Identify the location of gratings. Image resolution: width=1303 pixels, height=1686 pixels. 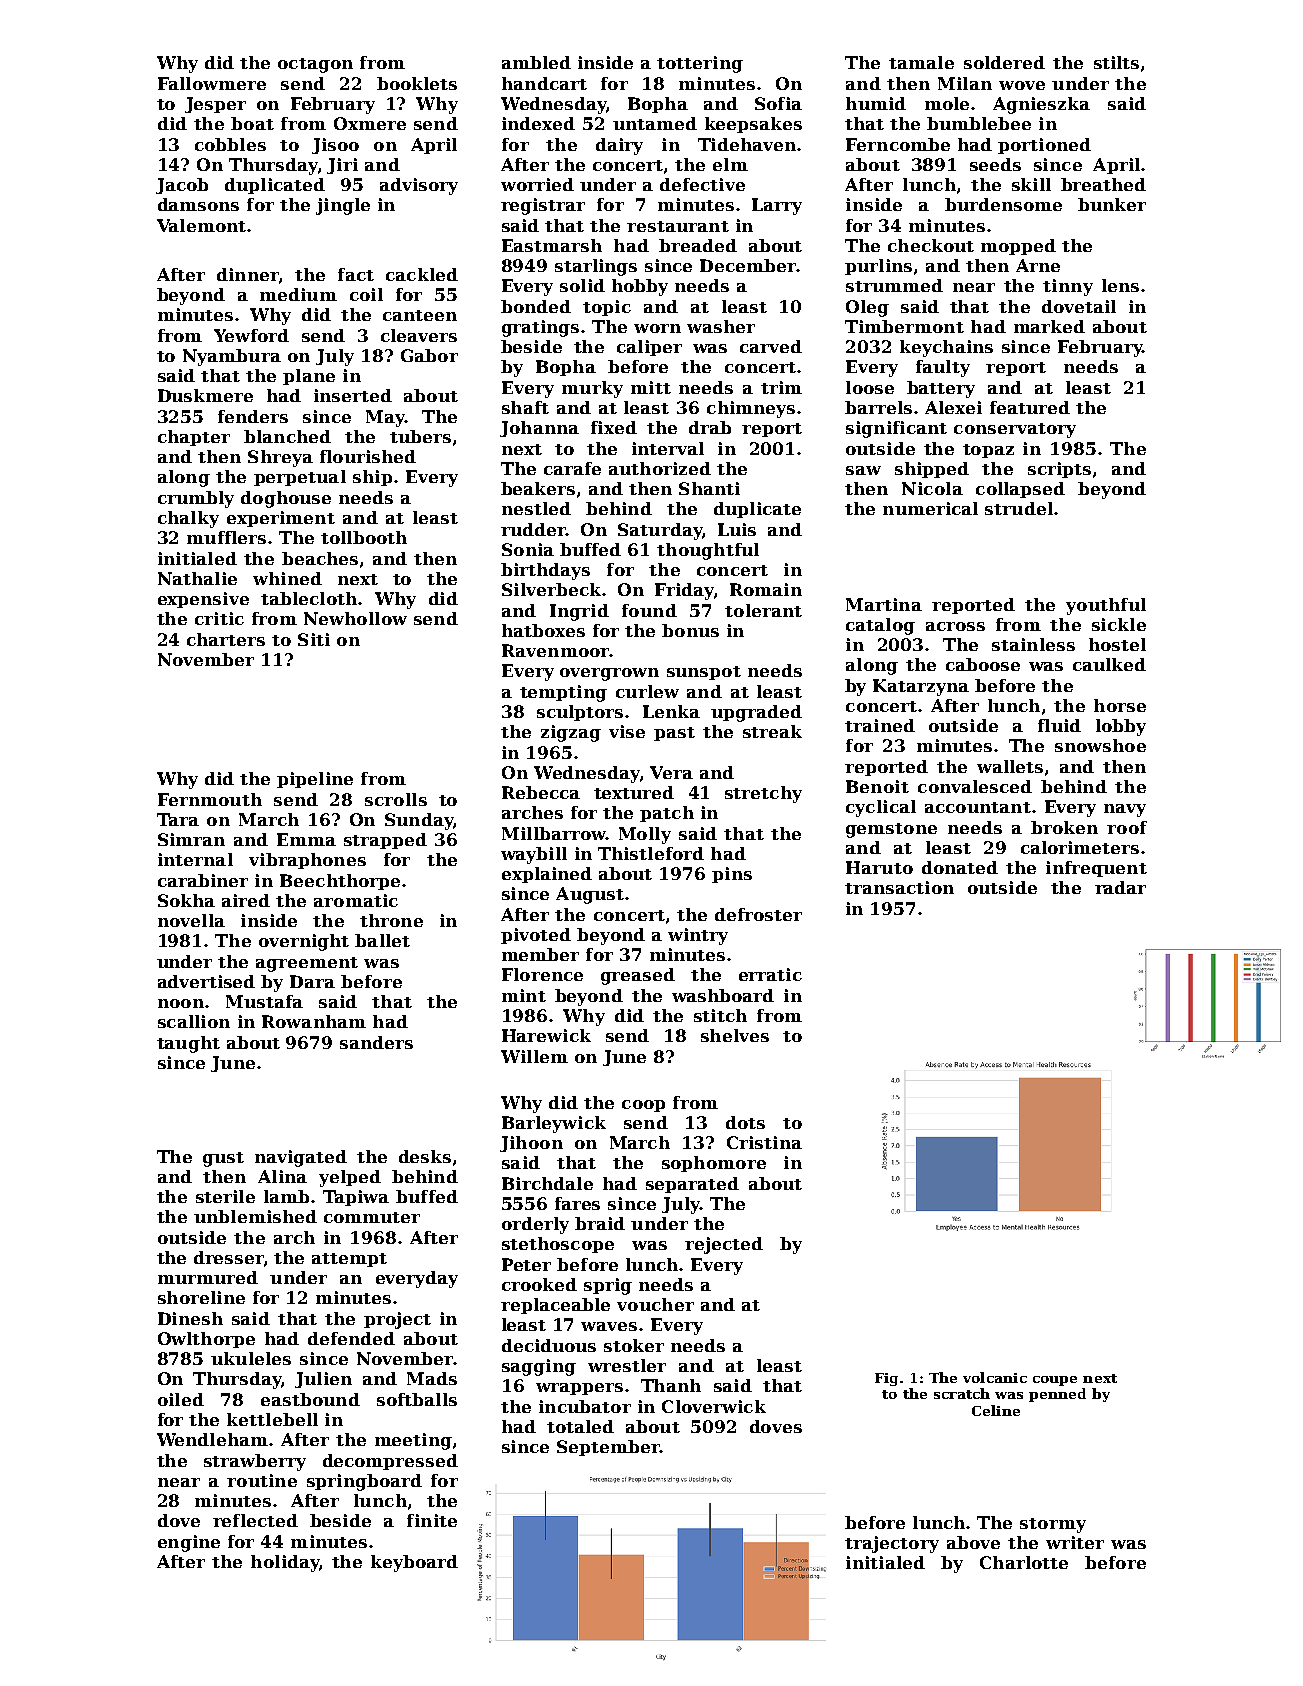
(540, 328).
